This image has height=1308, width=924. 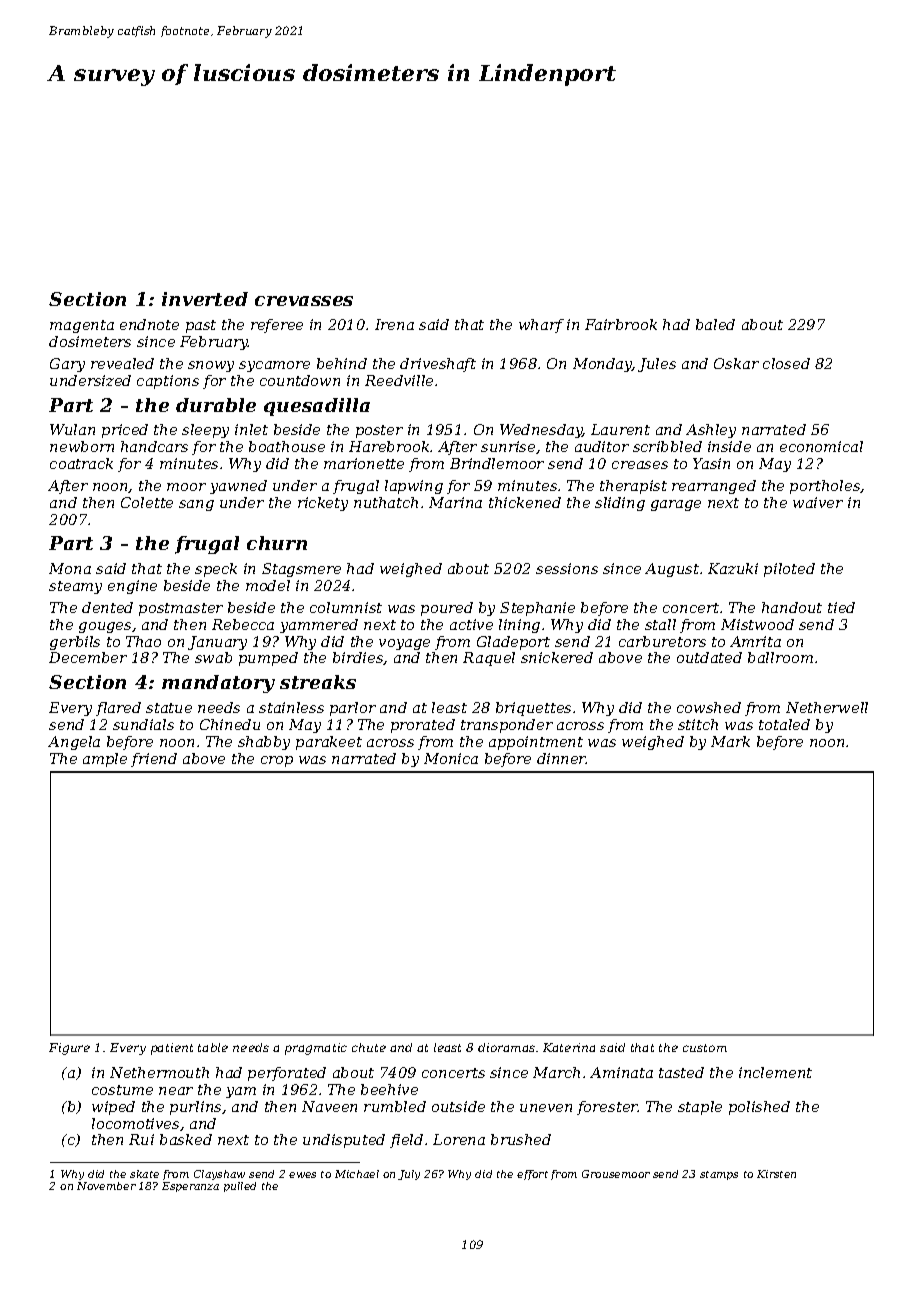 I want to click on quesadilla, so click(x=317, y=407).
